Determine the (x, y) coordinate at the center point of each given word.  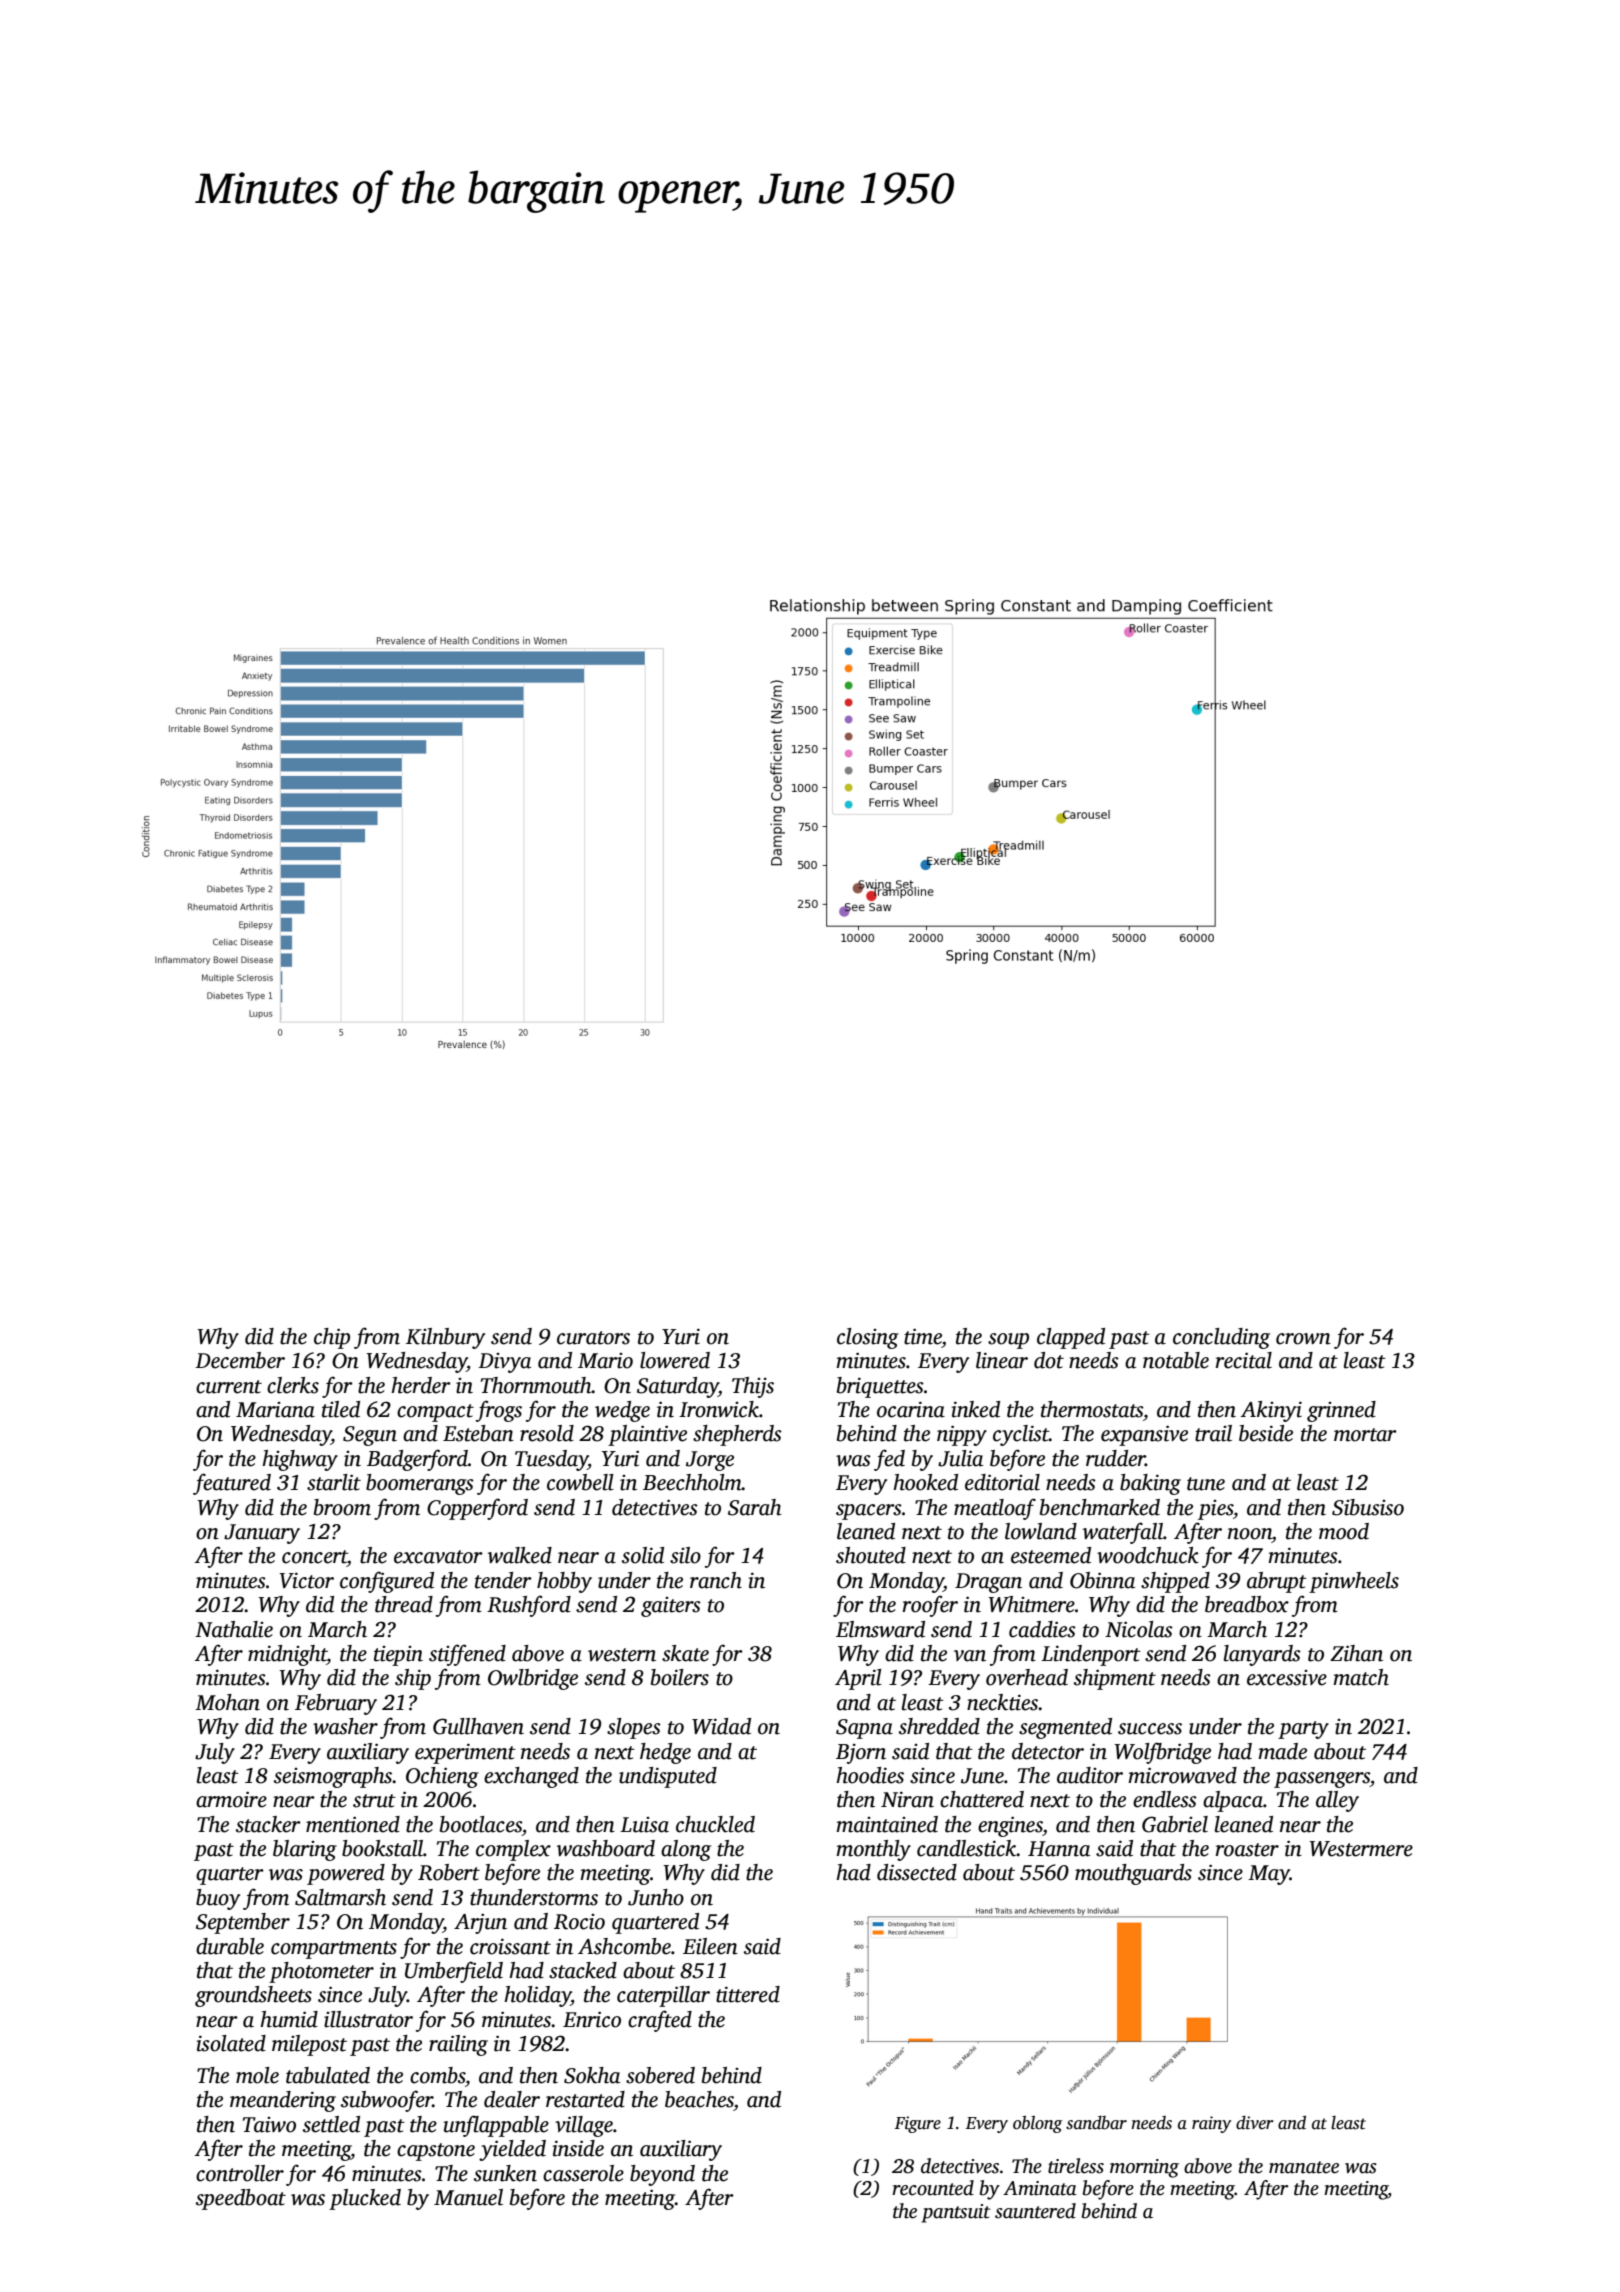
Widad (721, 1726)
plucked (365, 2199)
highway (300, 1460)
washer (345, 1726)
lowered (675, 1360)
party (1303, 1730)
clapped (1071, 1338)
